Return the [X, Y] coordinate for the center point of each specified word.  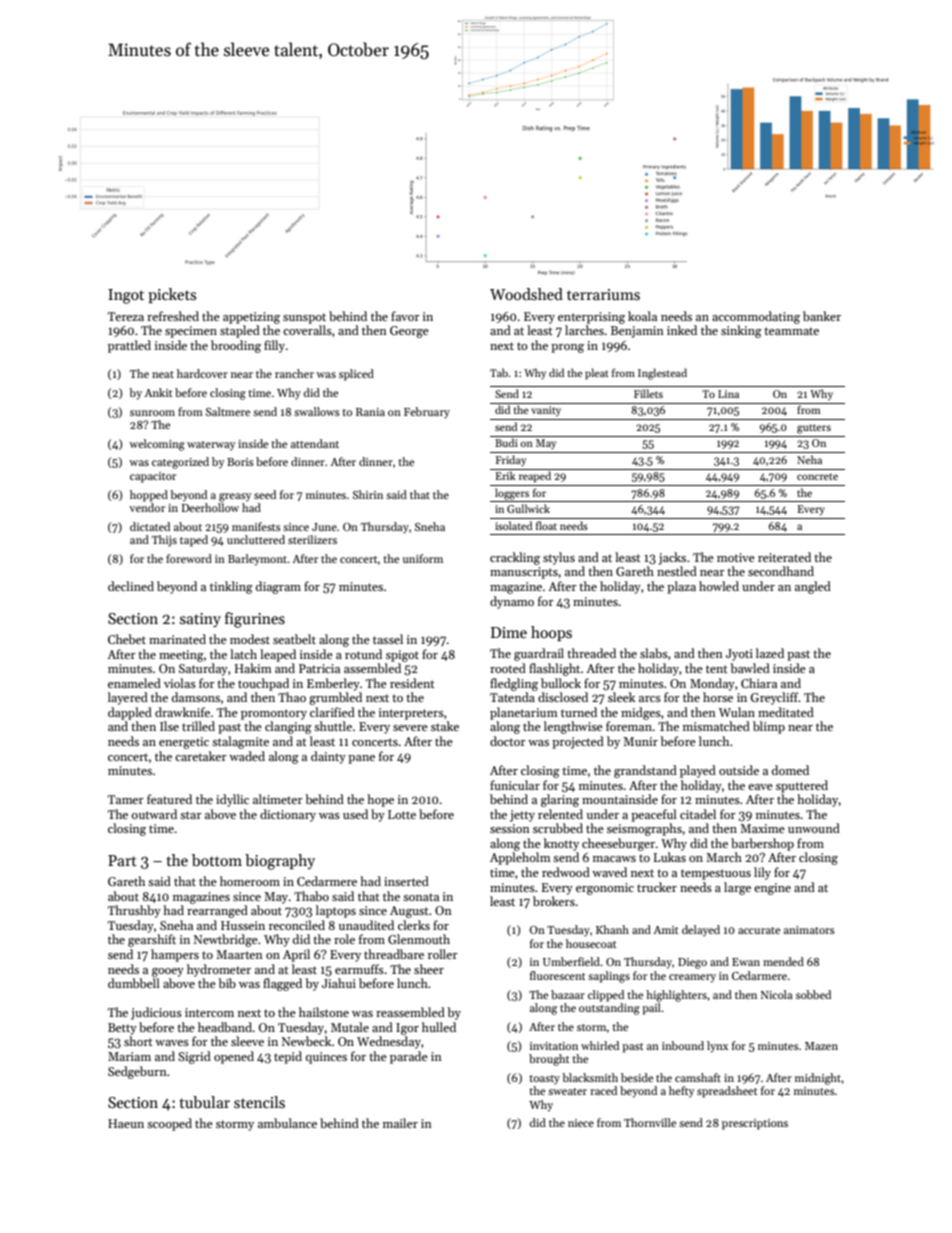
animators [809, 930]
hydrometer [219, 970]
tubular [204, 1102]
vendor [147, 507]
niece [581, 1123]
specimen [191, 332]
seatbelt [294, 639]
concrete [817, 476]
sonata [421, 897]
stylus [559, 558]
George [409, 332]
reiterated [784, 557]
